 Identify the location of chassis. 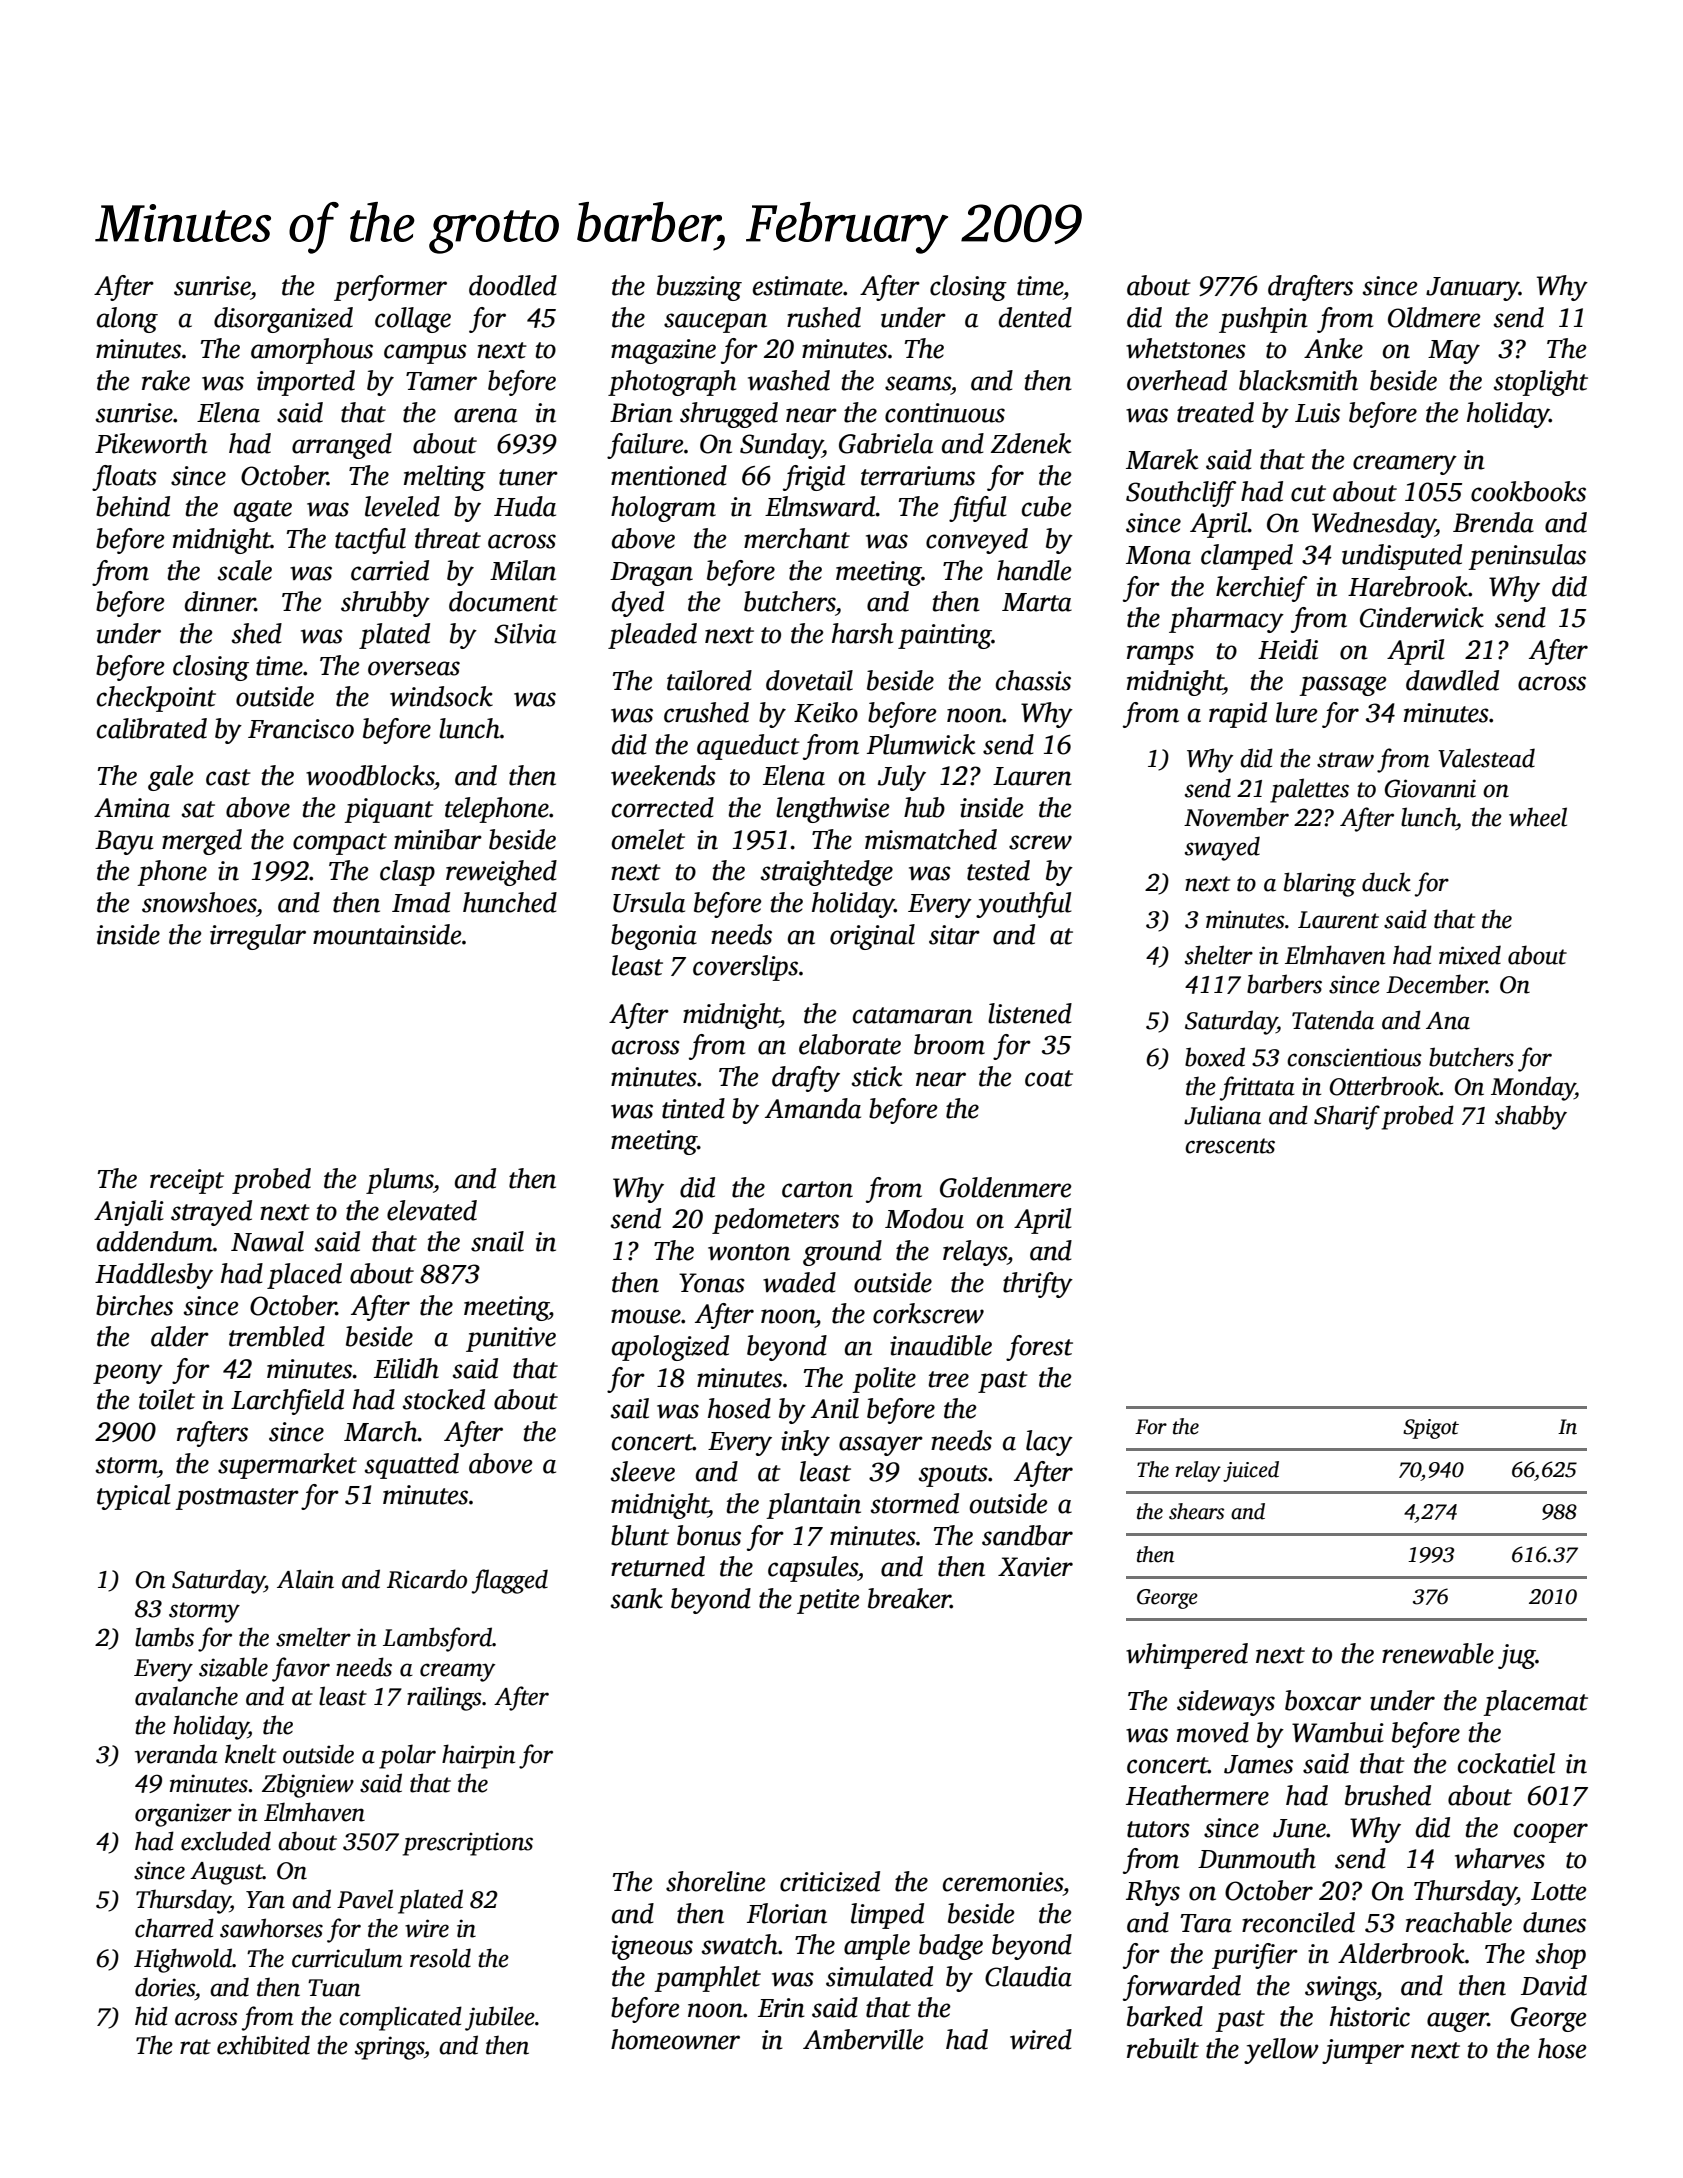
(1033, 680).
